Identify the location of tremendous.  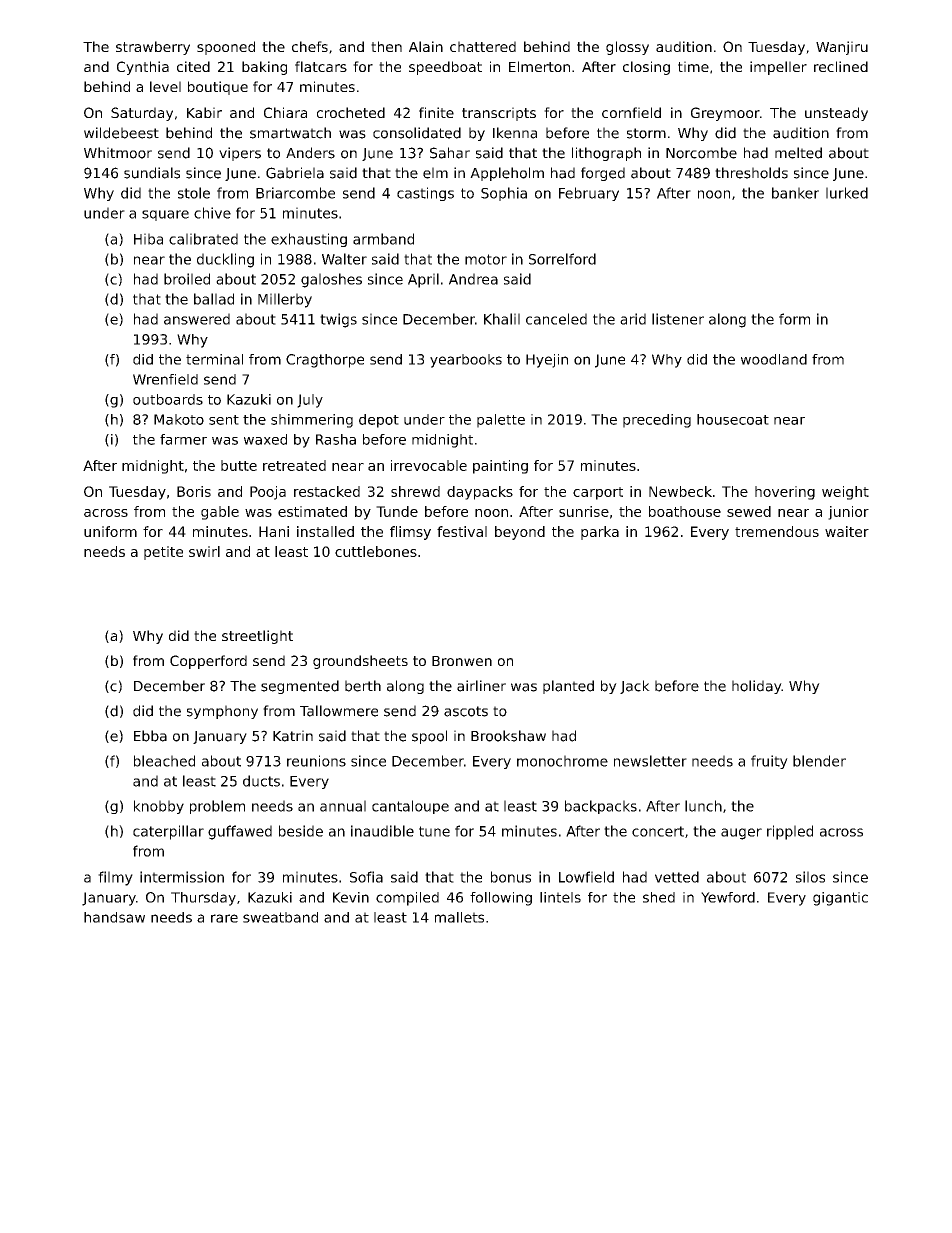
(777, 531).
